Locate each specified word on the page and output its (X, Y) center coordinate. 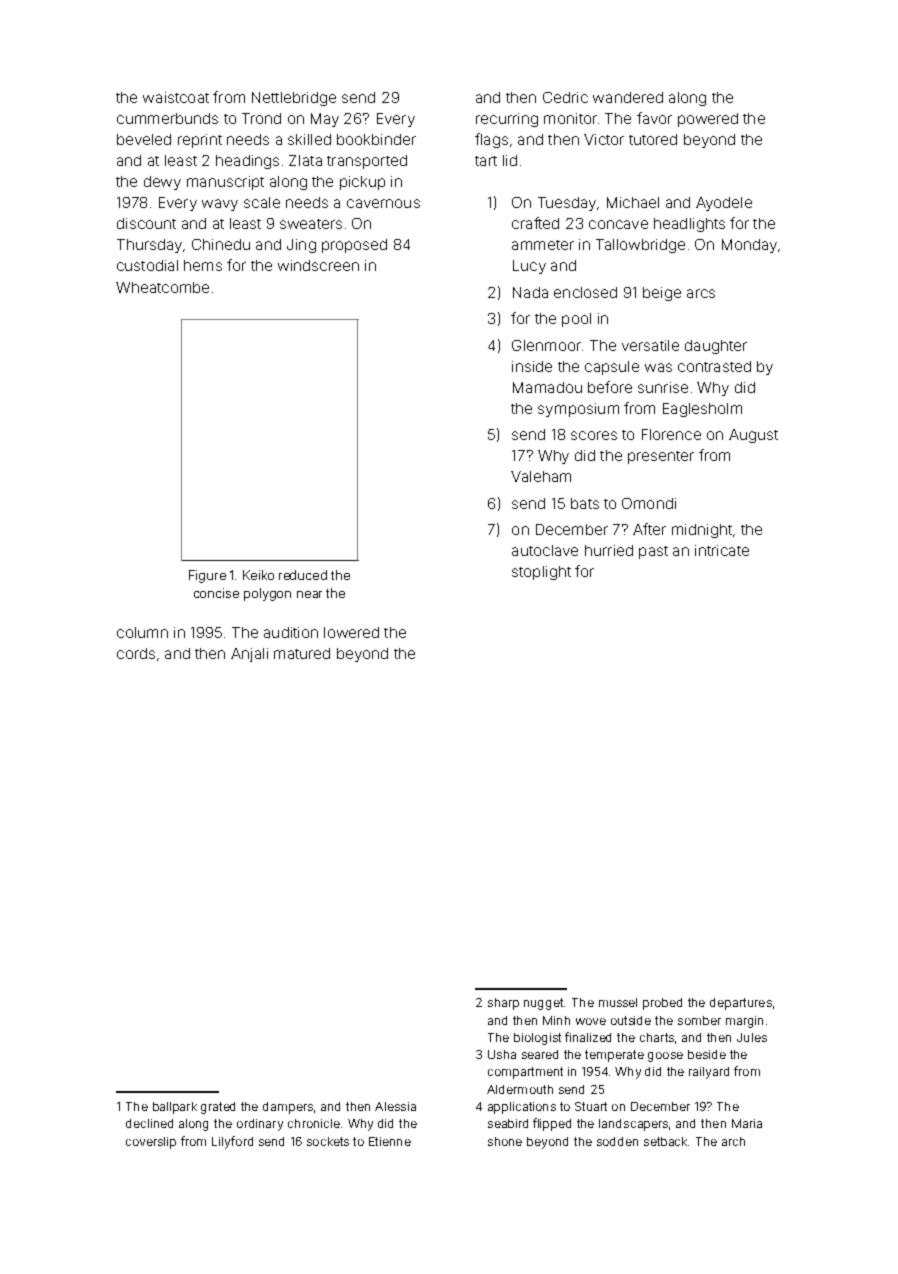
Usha (502, 1054)
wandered (628, 97)
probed (662, 1004)
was (658, 367)
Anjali (249, 655)
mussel (618, 1002)
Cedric (565, 97)
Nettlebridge (294, 99)
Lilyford (232, 1142)
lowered (351, 632)
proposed (354, 246)
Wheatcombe (162, 287)
